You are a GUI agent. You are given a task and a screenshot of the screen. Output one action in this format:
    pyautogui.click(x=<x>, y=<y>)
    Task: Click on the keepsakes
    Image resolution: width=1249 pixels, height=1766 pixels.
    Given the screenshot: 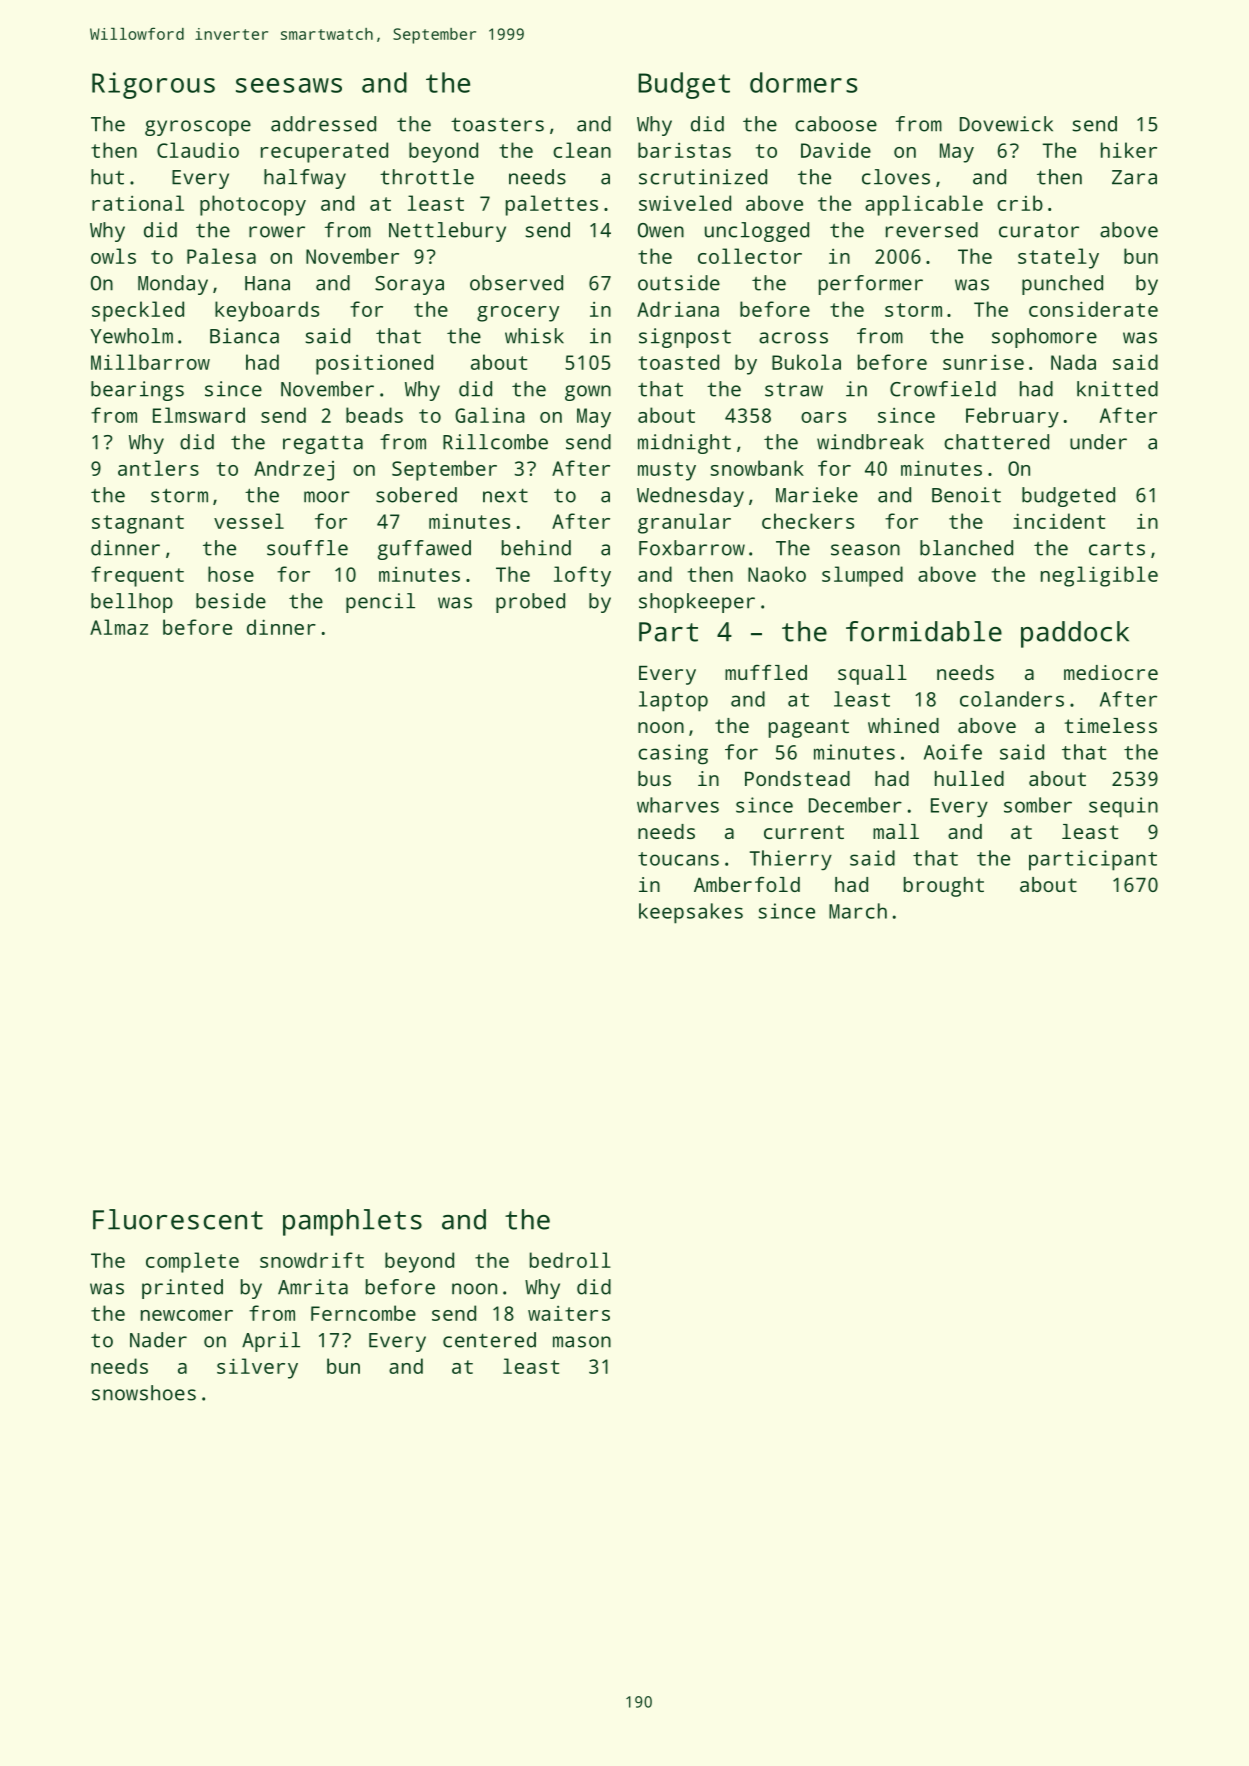 What is the action you would take?
    pyautogui.click(x=691, y=913)
